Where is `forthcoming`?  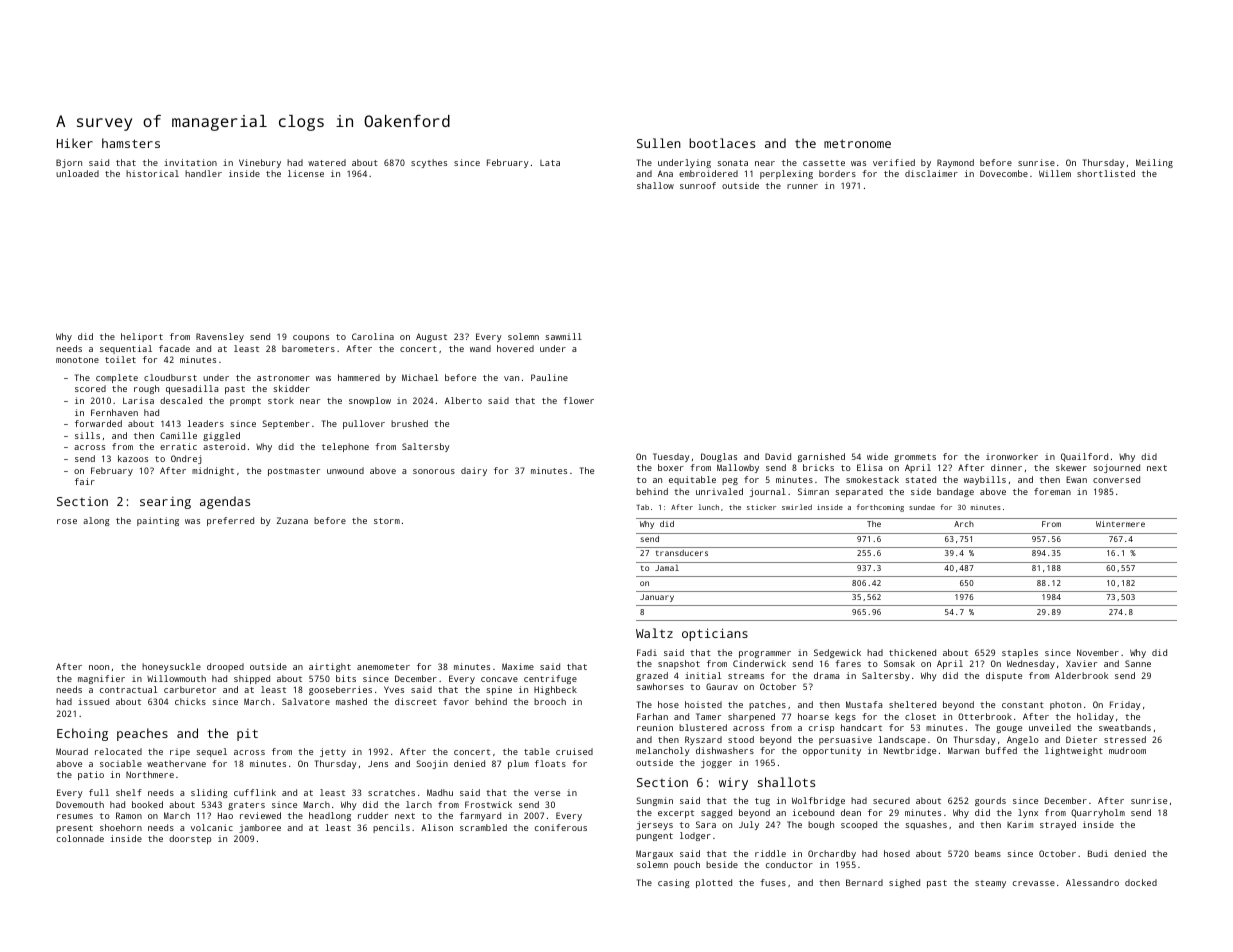 forthcoming is located at coordinates (880, 508).
